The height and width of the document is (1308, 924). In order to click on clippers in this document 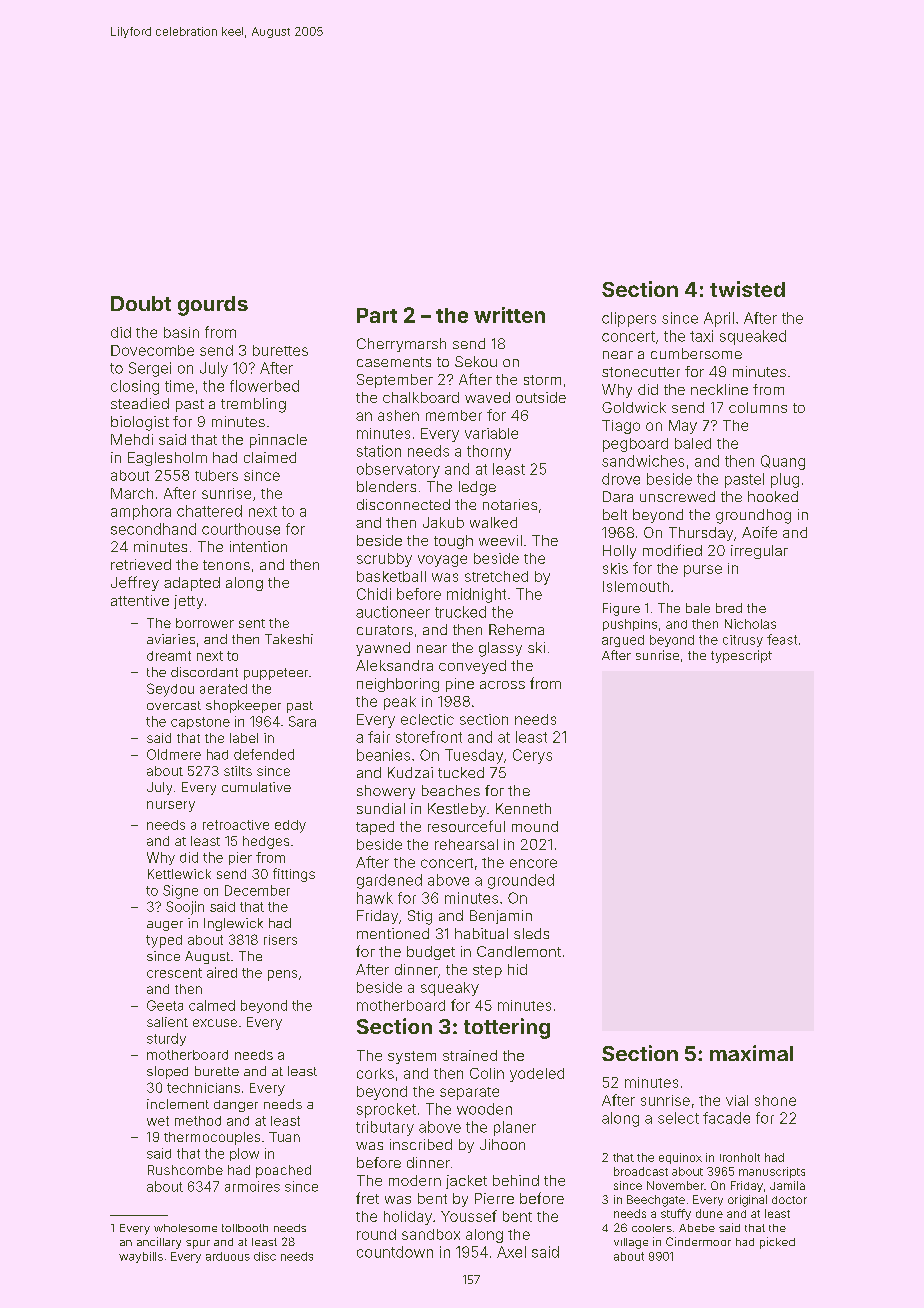, I will do `click(629, 319)`.
